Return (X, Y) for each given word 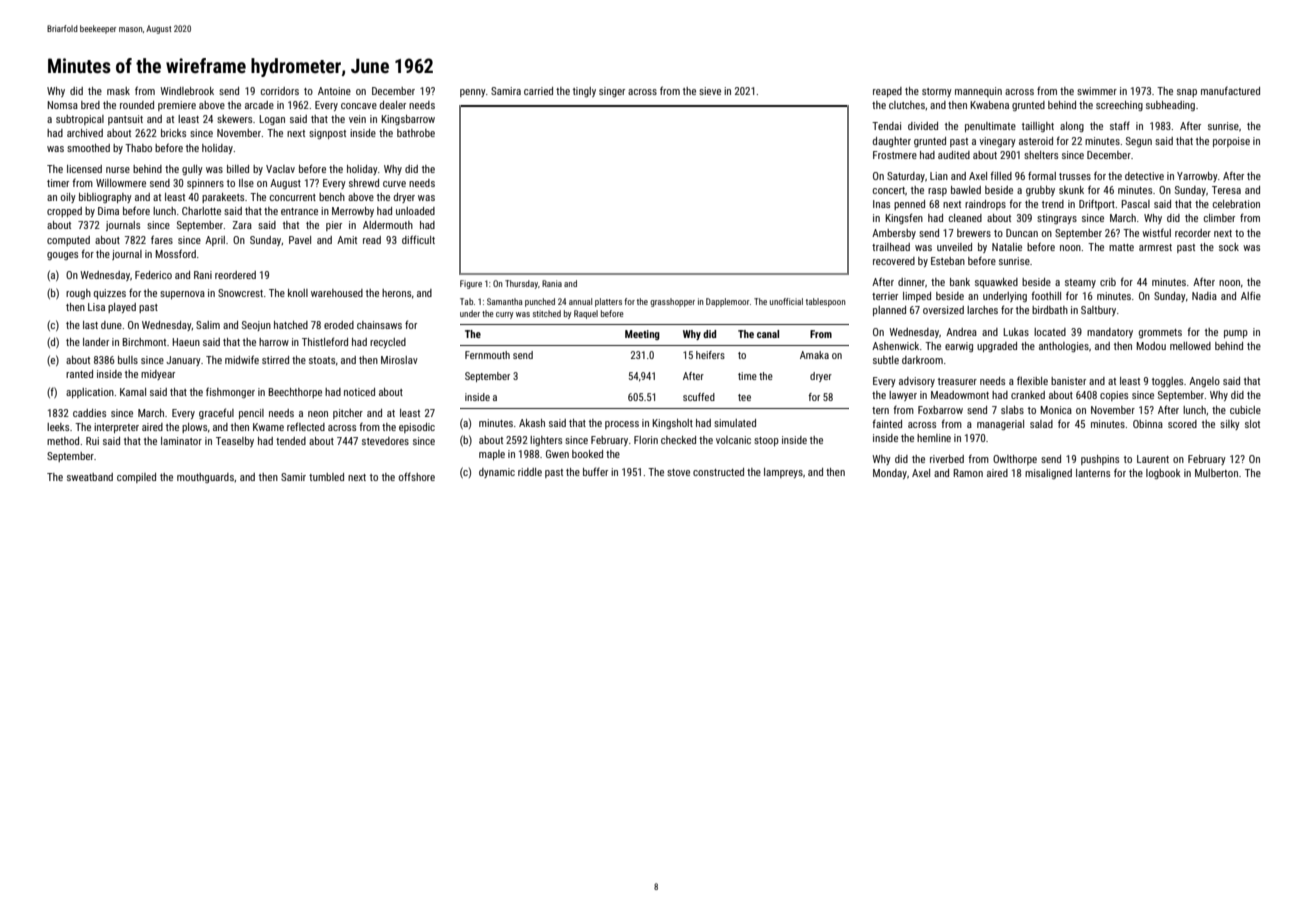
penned (909, 205)
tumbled (326, 477)
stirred (275, 360)
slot (1252, 424)
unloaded (415, 211)
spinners (205, 184)
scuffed (699, 397)
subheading (1170, 106)
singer (612, 92)
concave (359, 106)
